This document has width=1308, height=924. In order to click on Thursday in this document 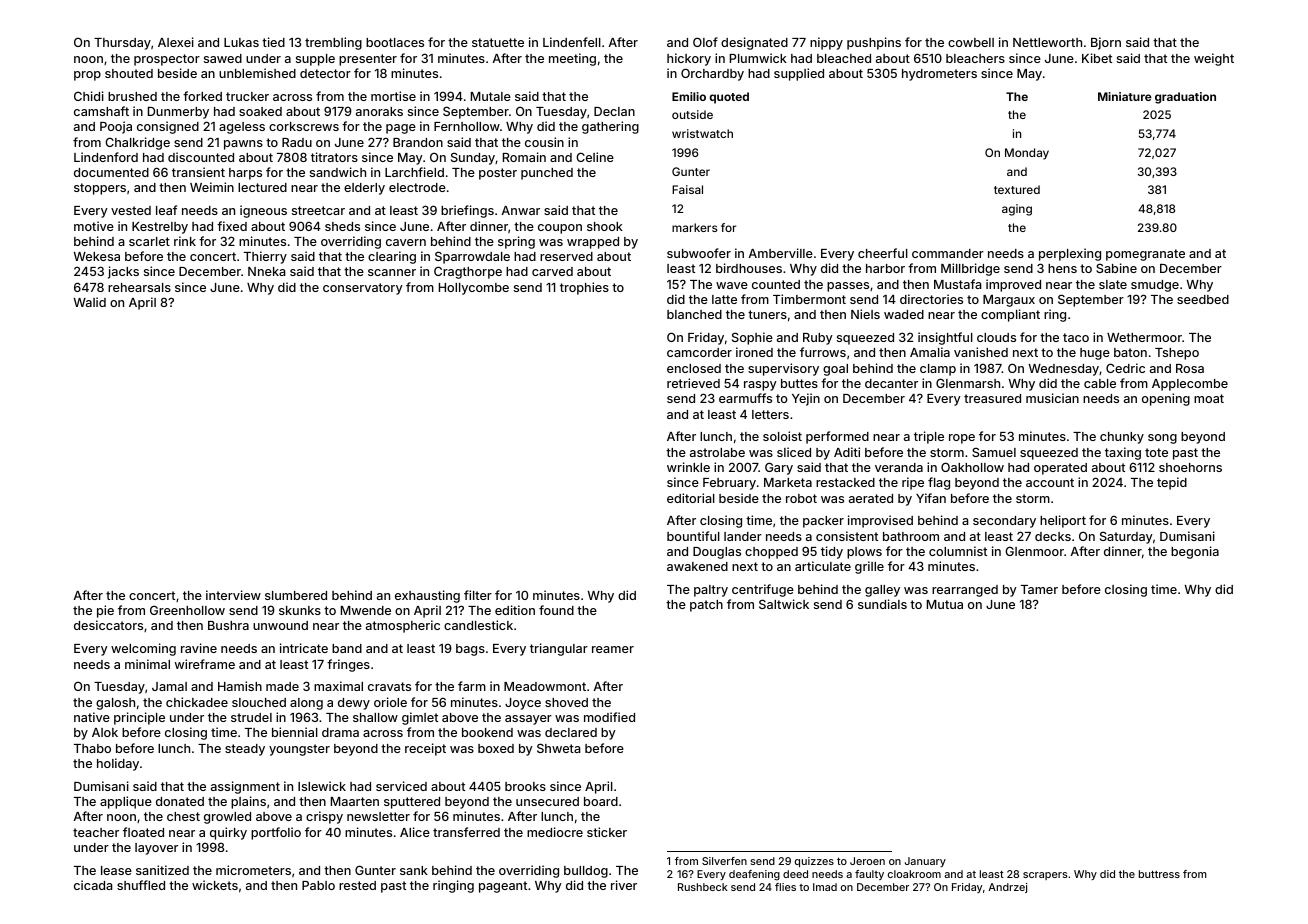, I will do `click(122, 44)`.
